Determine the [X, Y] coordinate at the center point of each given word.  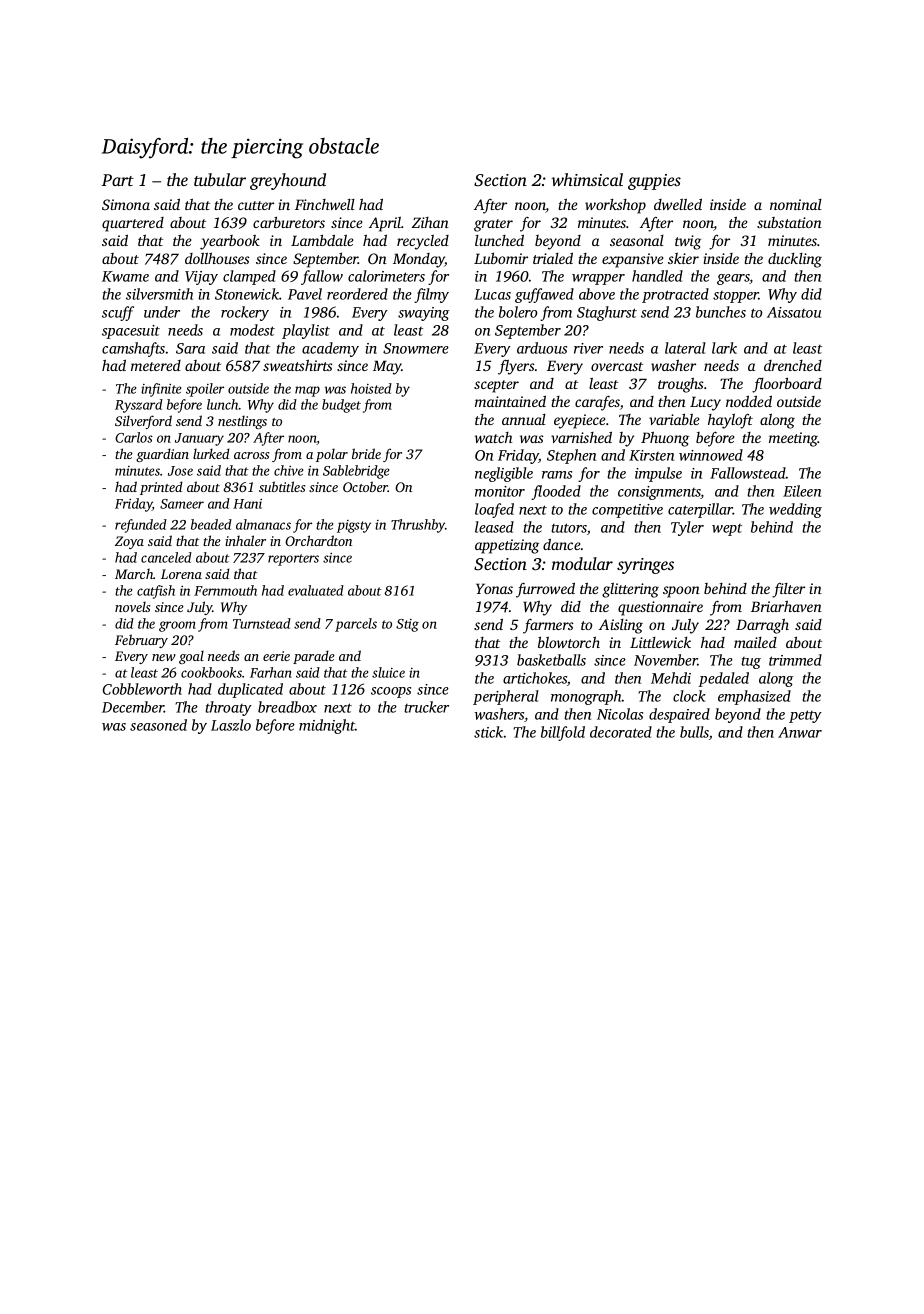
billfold [563, 733]
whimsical [587, 179]
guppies [654, 182]
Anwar [800, 732]
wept [727, 530]
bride [366, 453]
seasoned [158, 725]
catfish [156, 592]
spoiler [205, 390]
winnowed [711, 455]
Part [118, 180]
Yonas [494, 588]
